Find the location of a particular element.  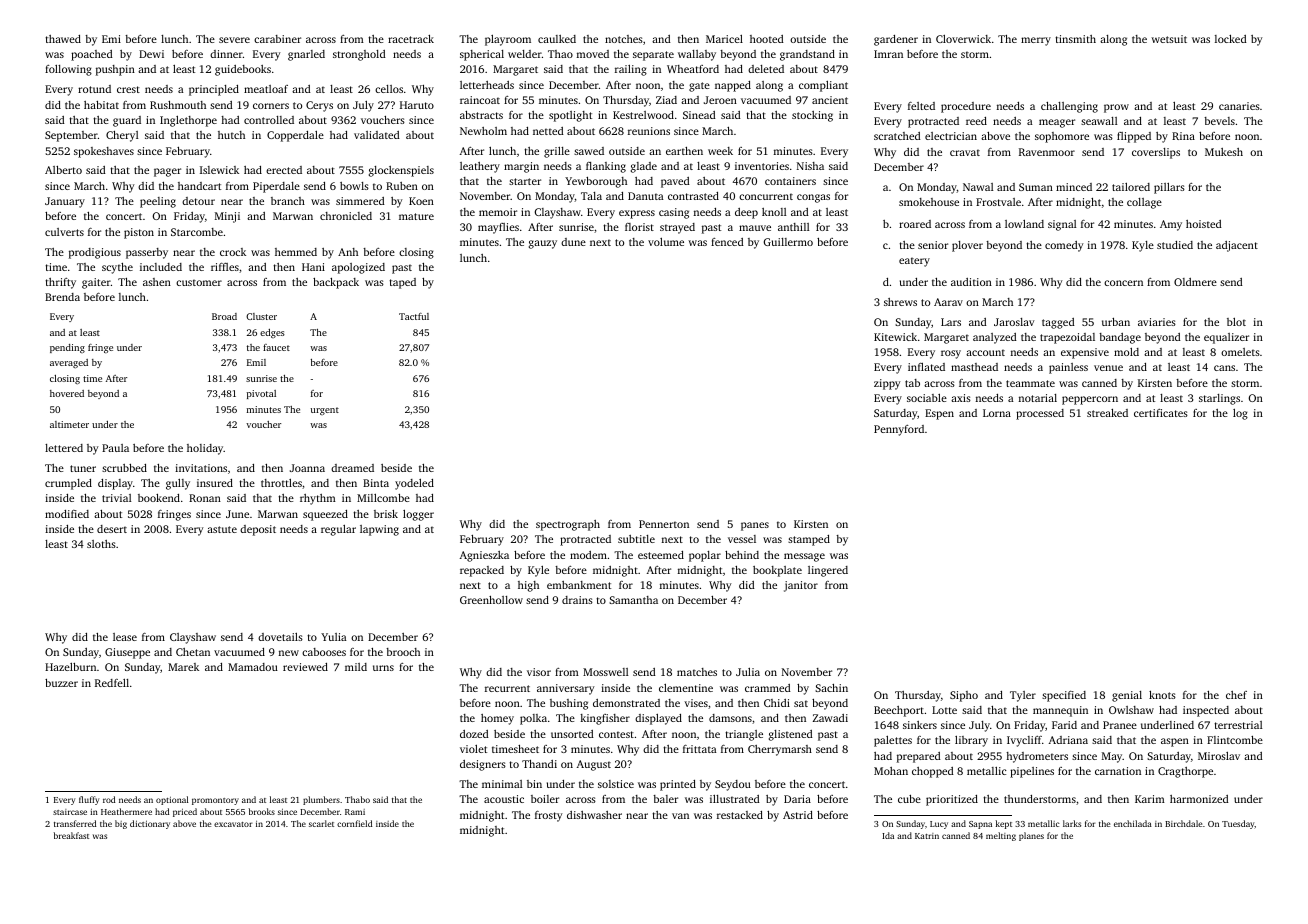

frittata is located at coordinates (700, 749).
